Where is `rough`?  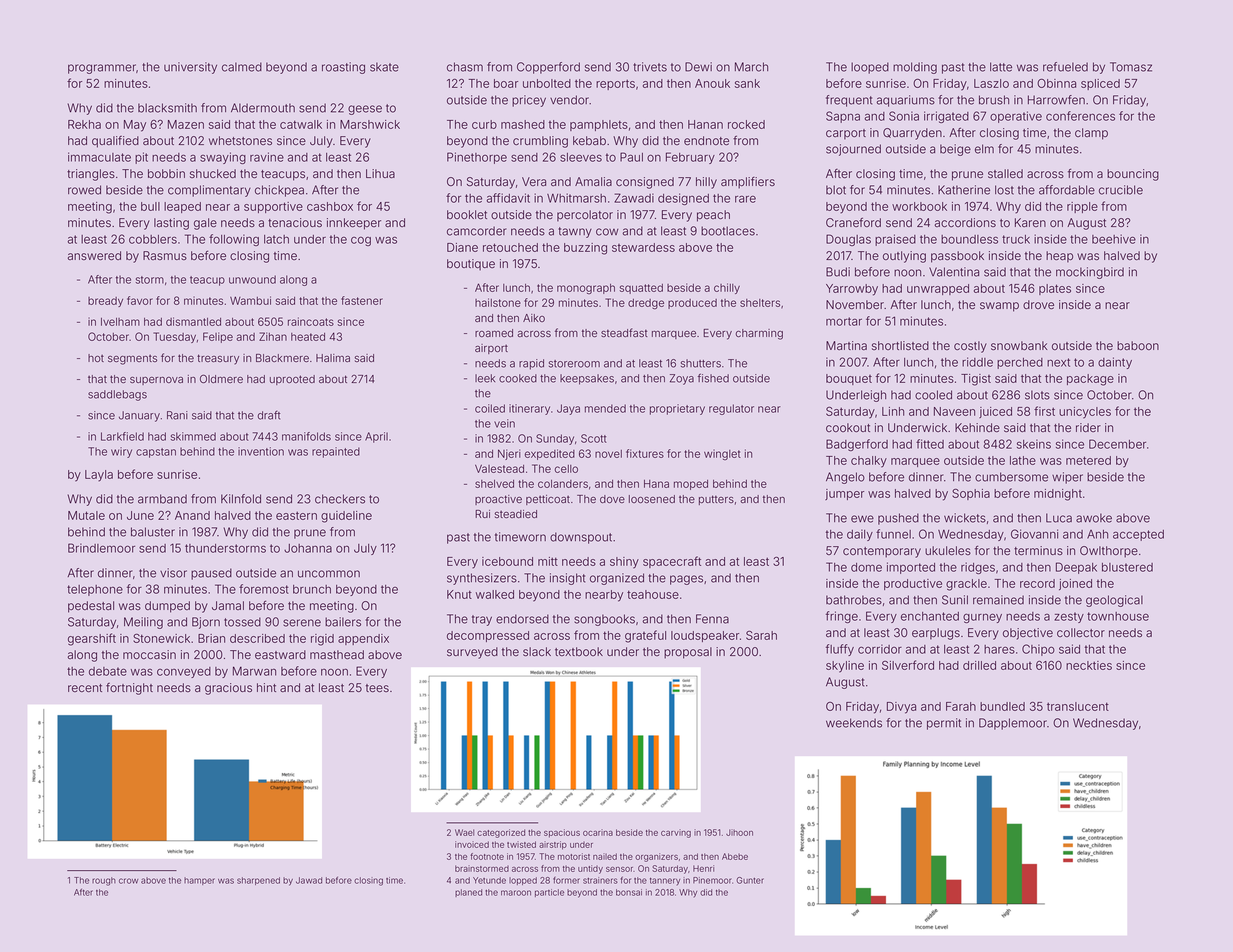 rough is located at coordinates (104, 881).
